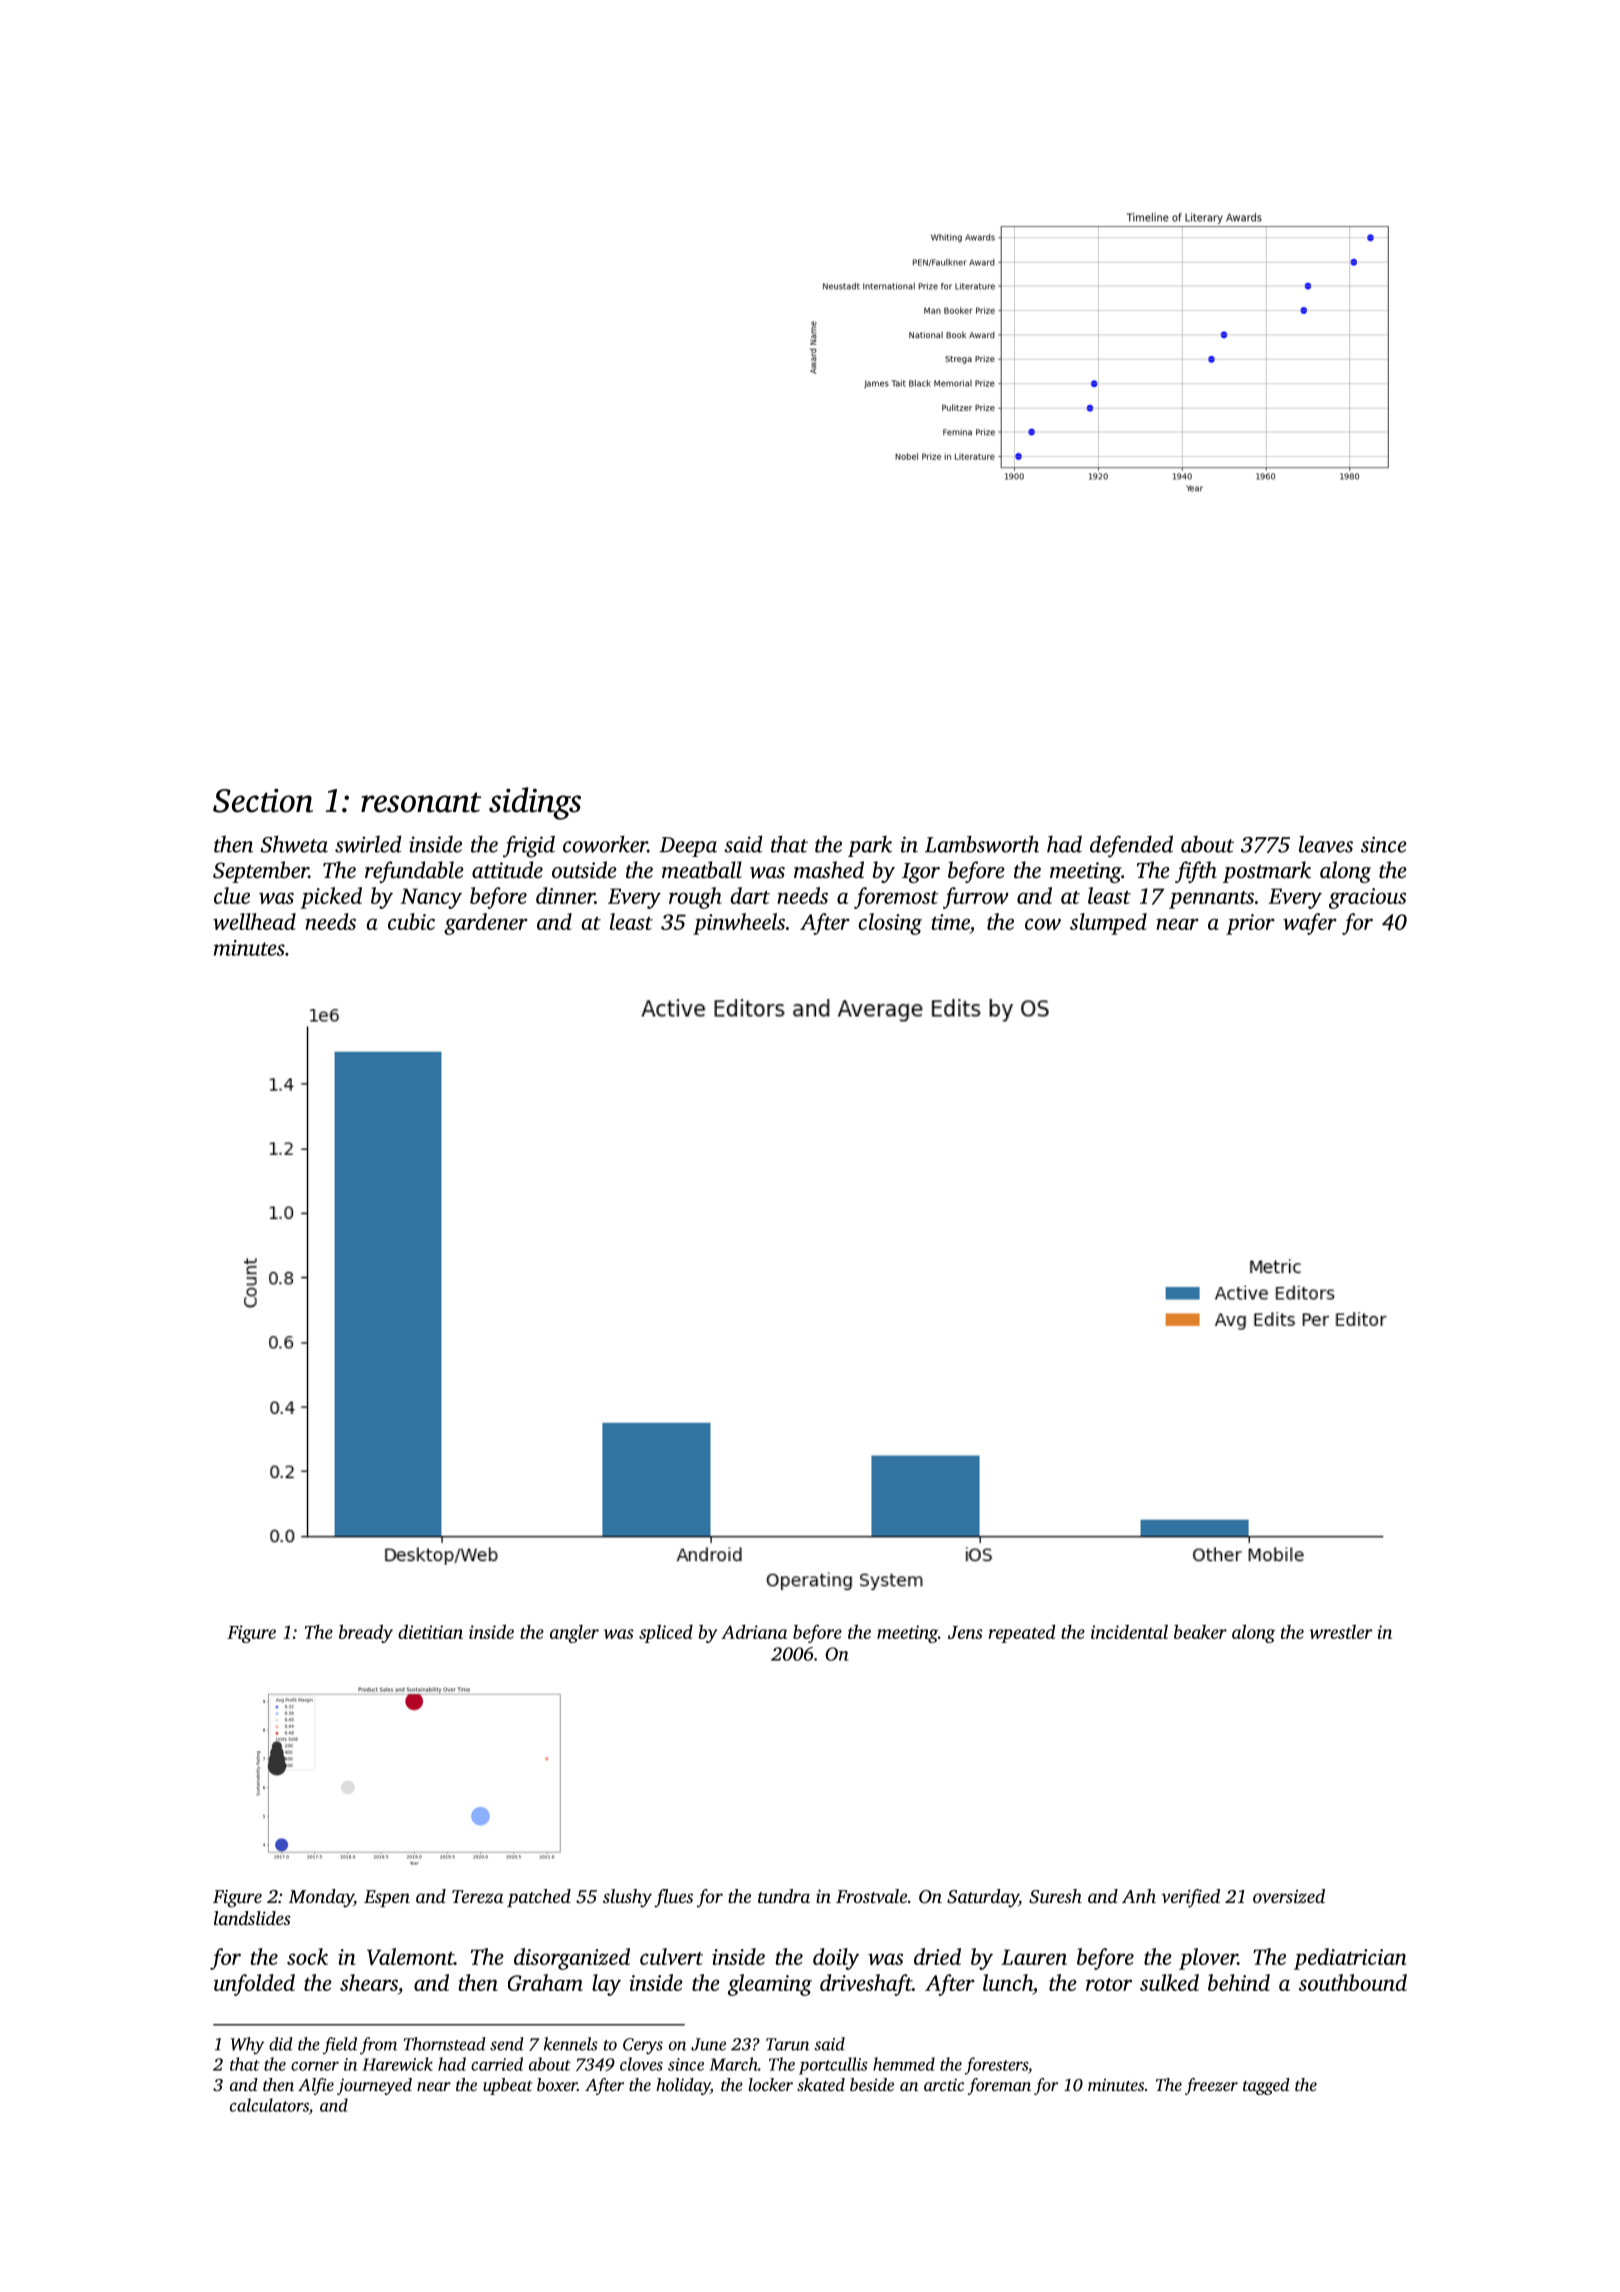 This image has height=2292, width=1620. I want to click on foresters, so click(996, 2066).
